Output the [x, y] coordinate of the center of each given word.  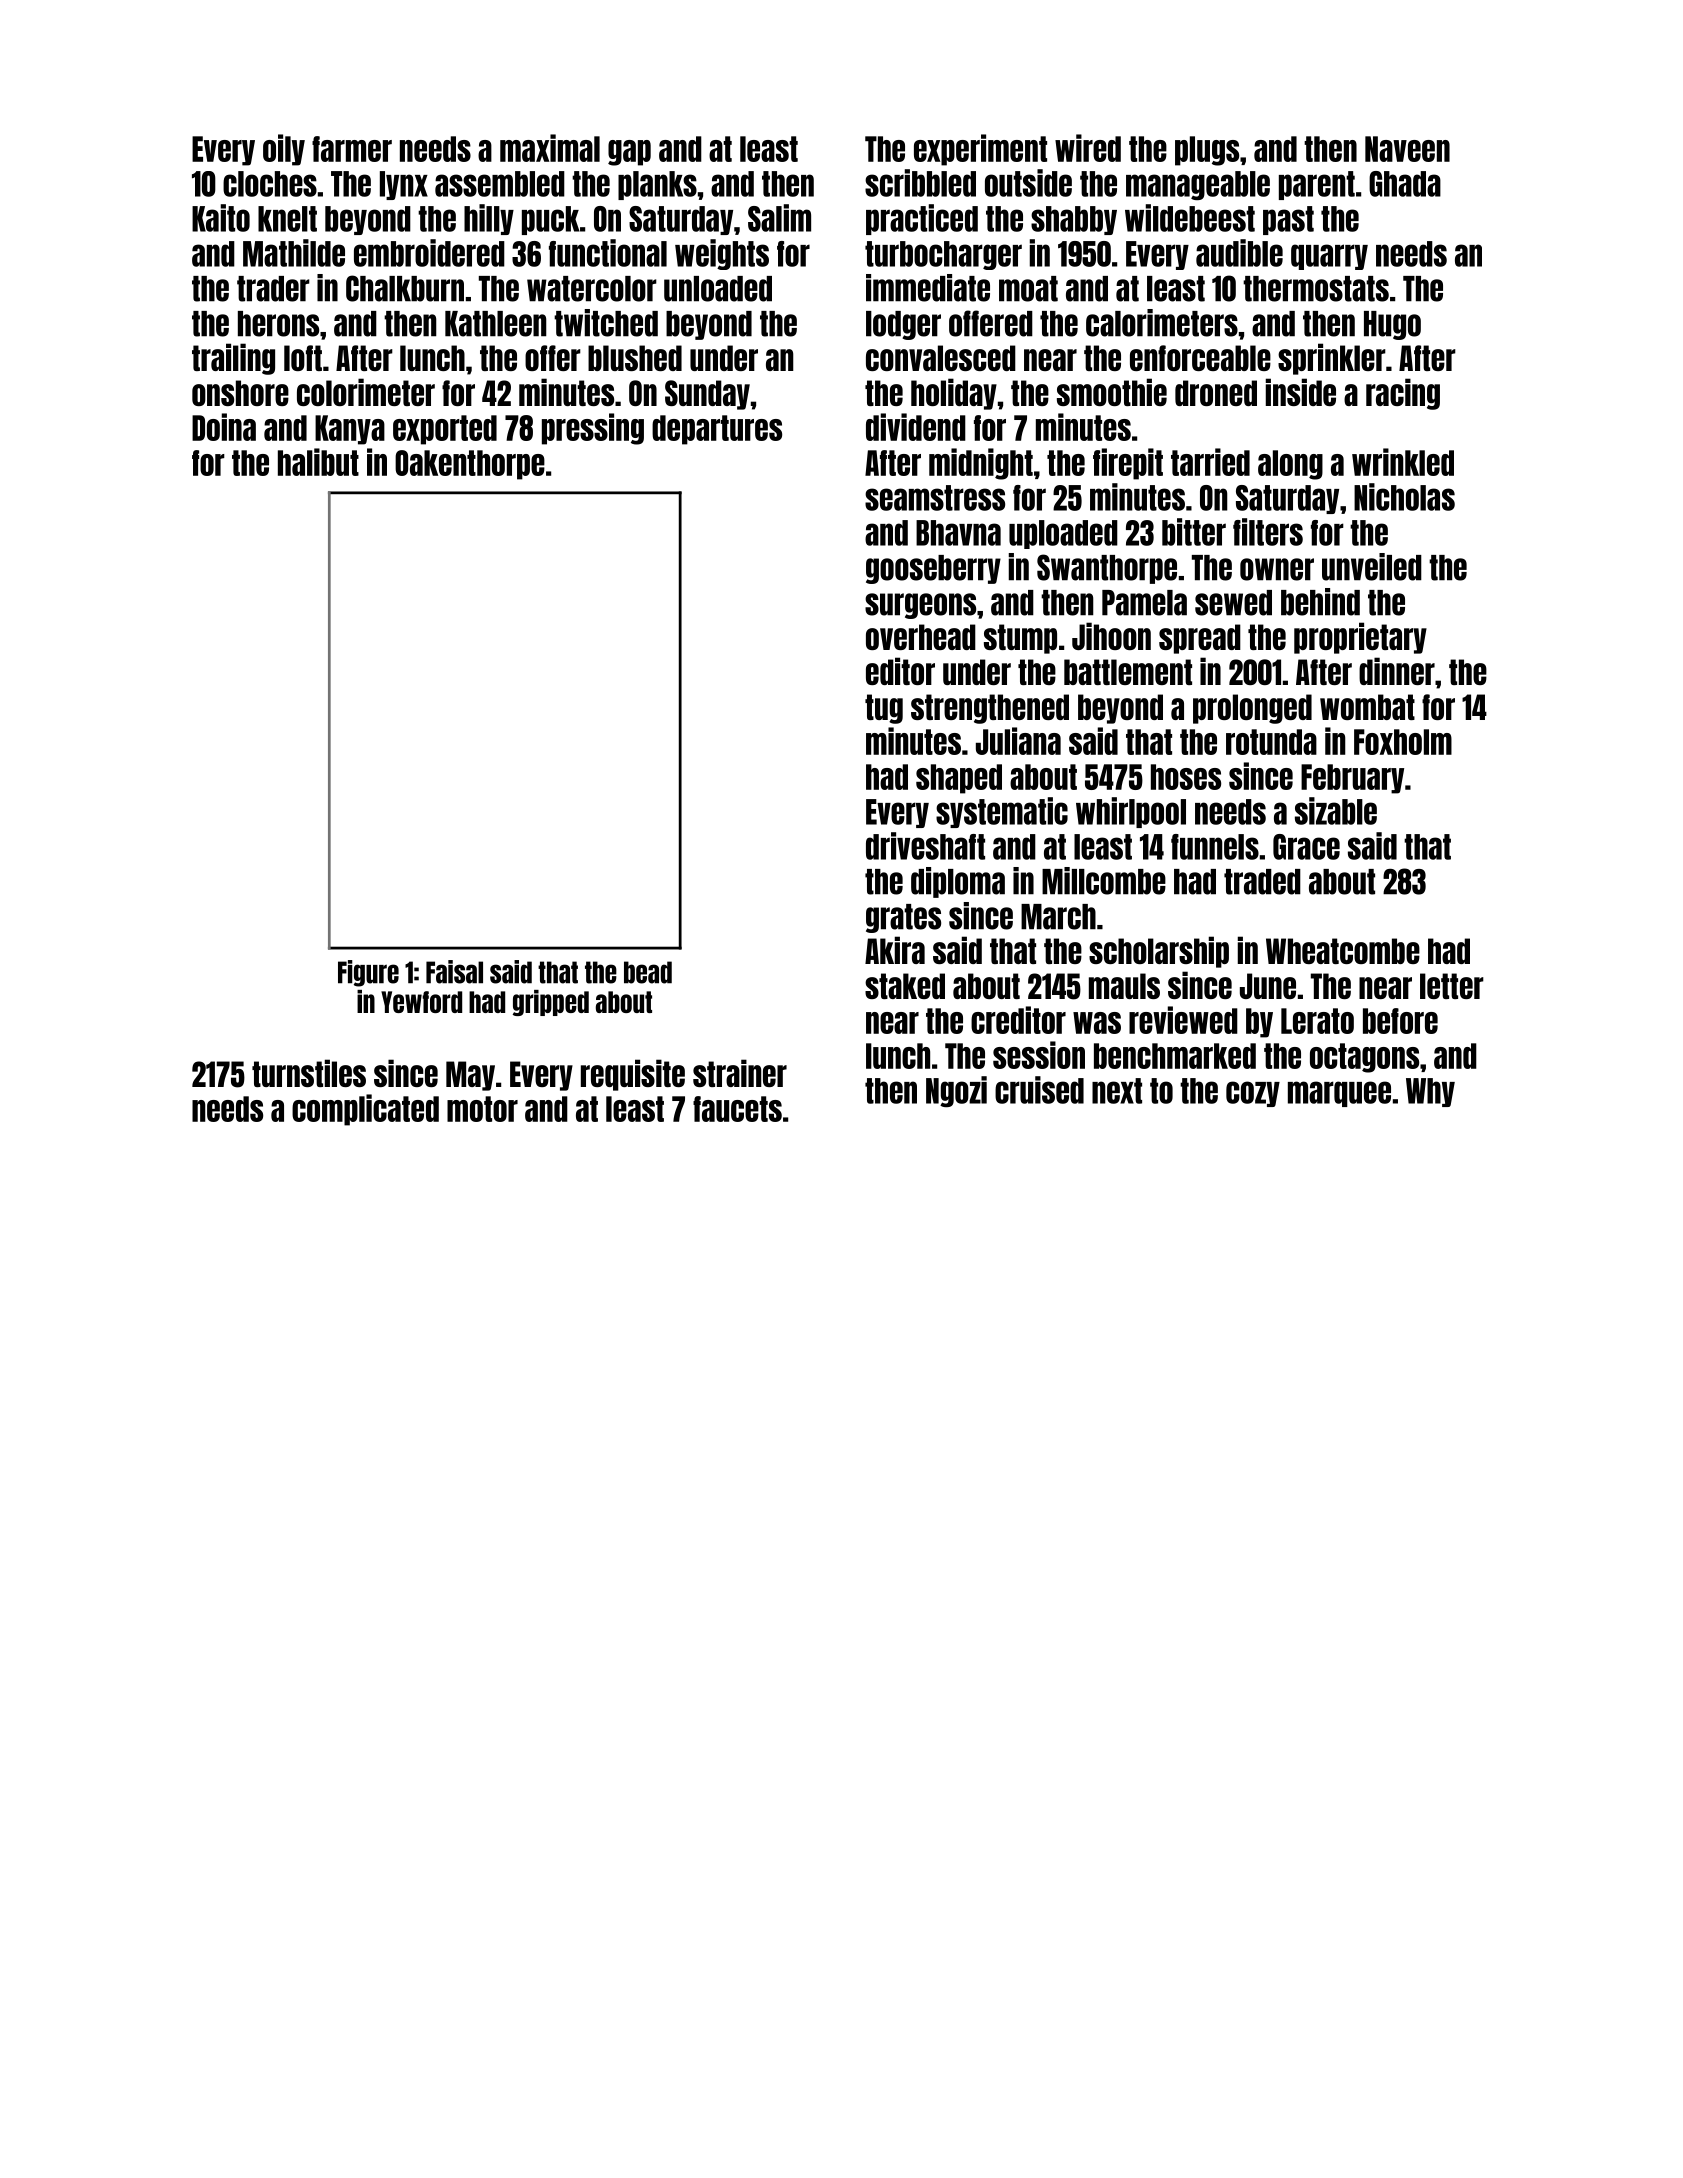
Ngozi [956, 1091]
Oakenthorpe [470, 465]
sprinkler [1332, 359]
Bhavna [958, 533]
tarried [1210, 462]
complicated [365, 1110]
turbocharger [943, 255]
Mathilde [294, 253]
